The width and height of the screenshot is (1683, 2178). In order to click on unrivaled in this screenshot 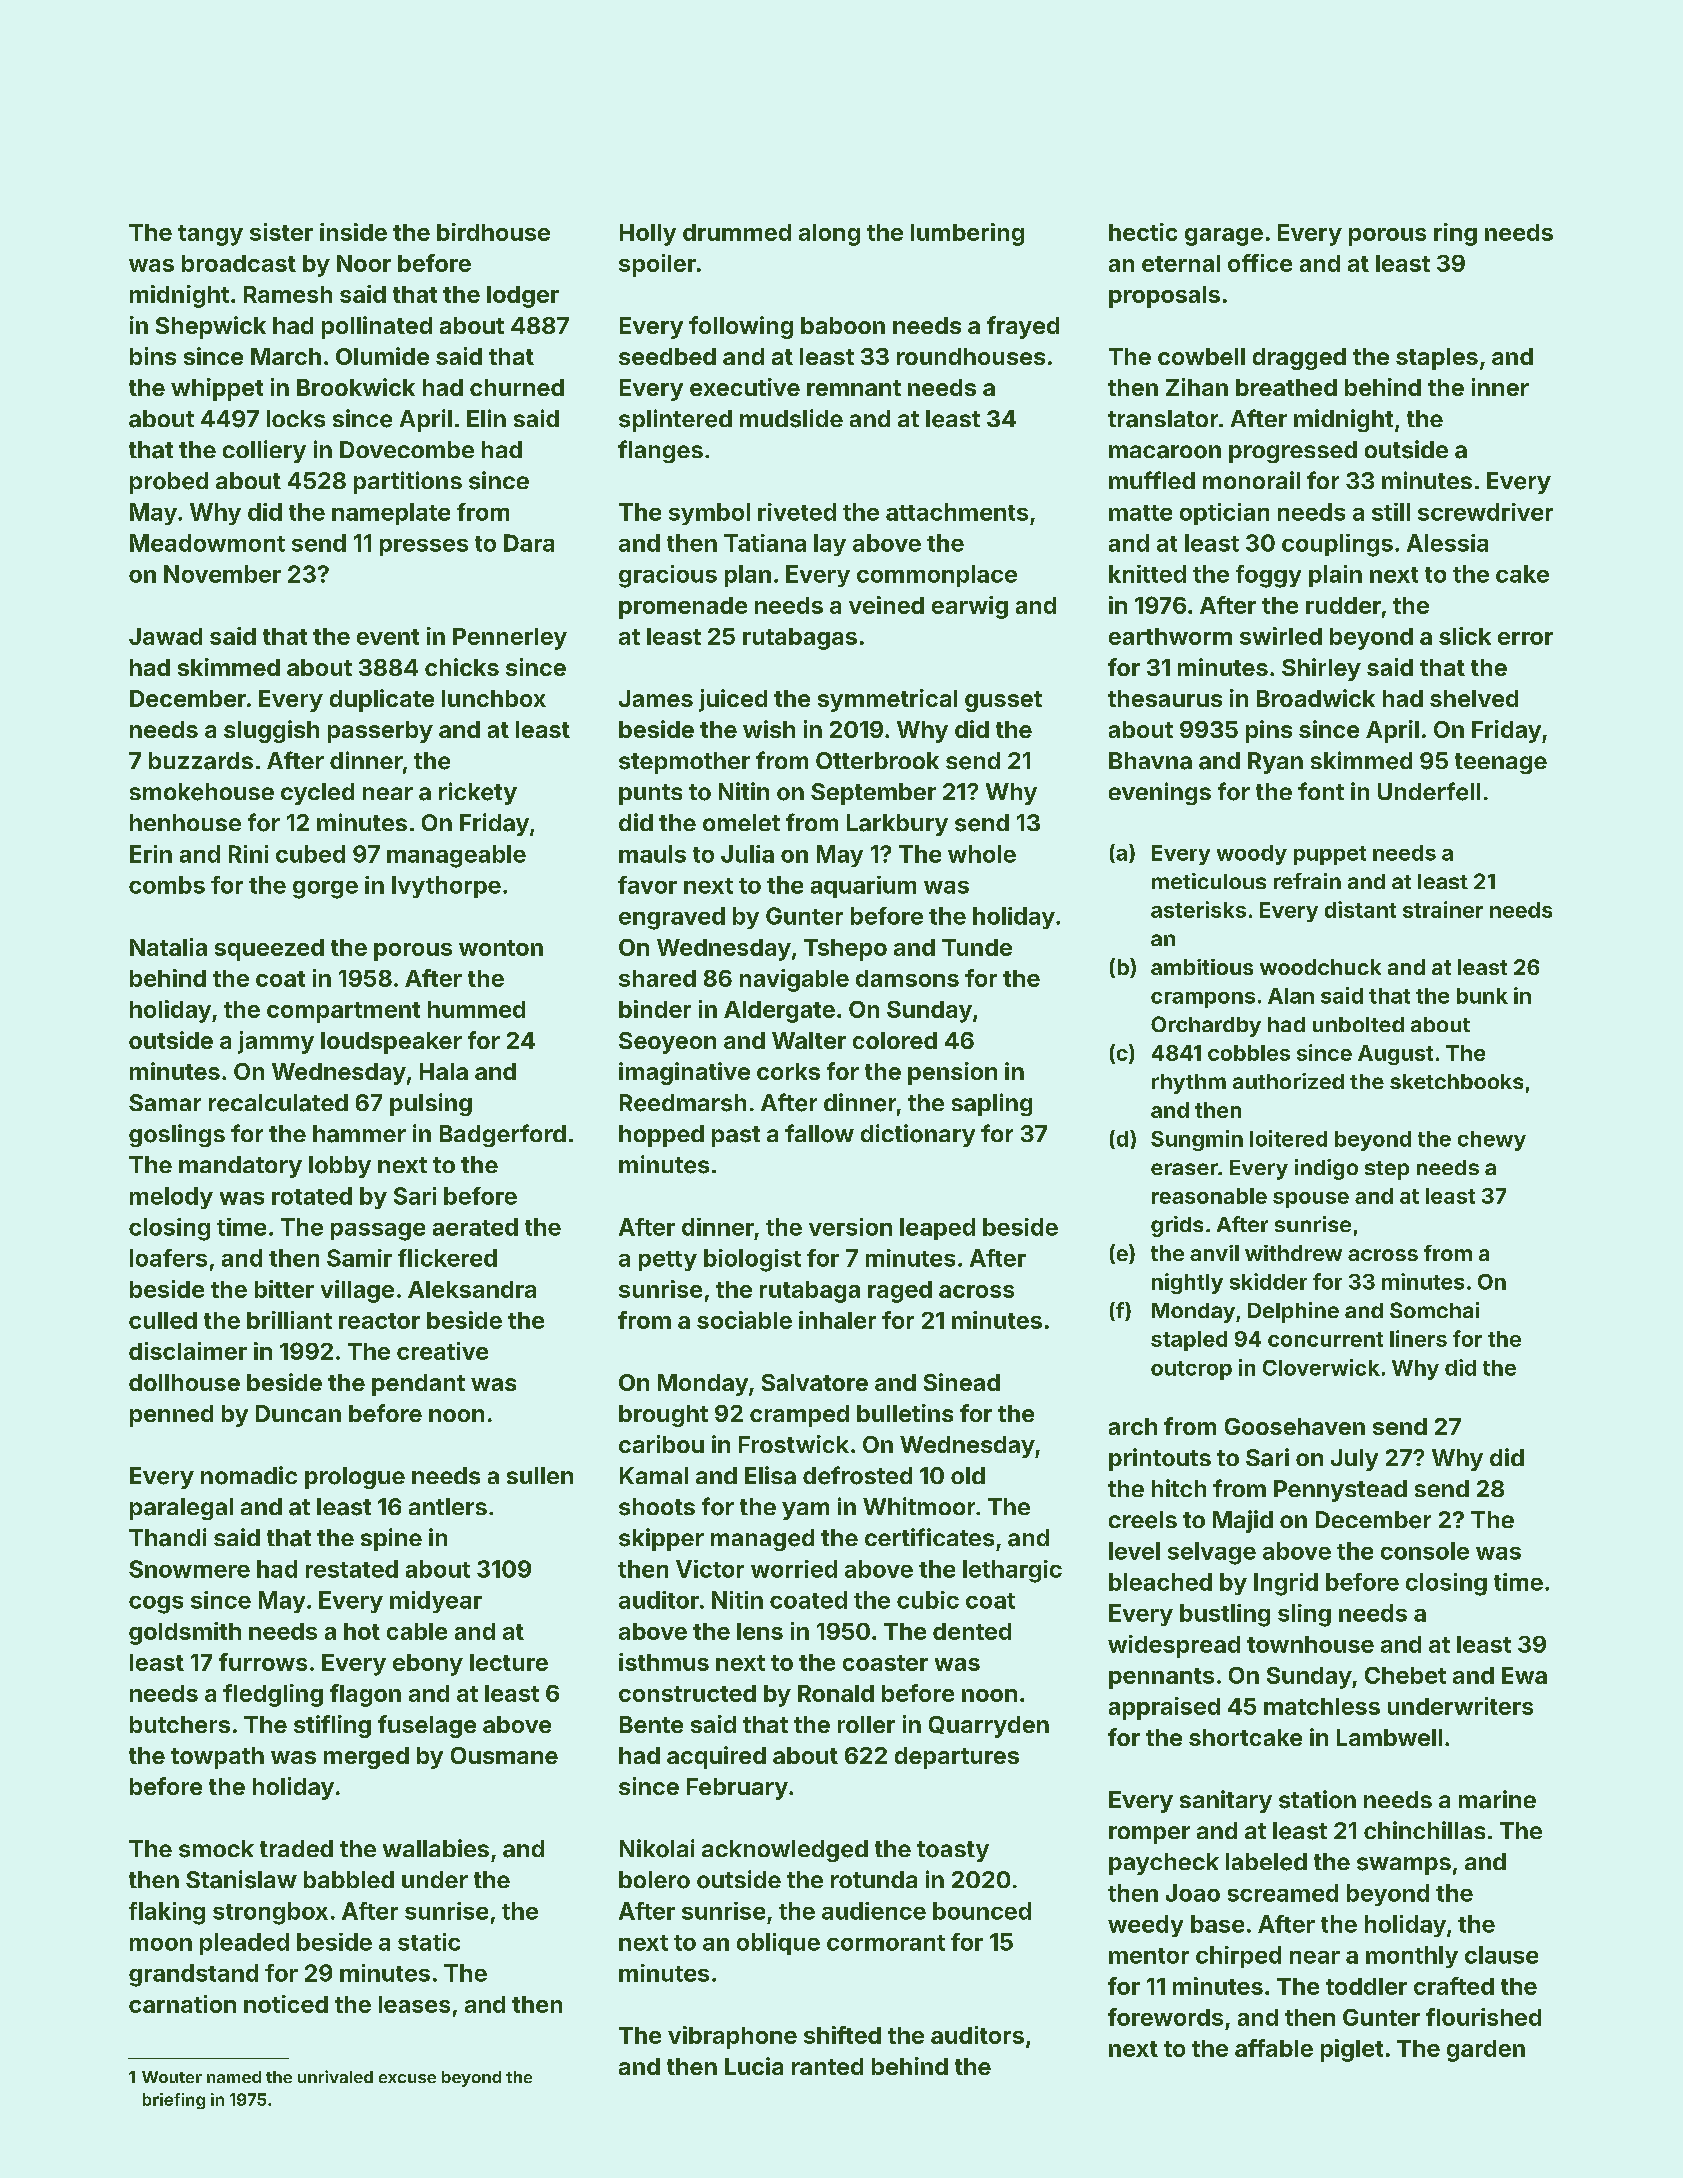, I will do `click(335, 2076)`.
